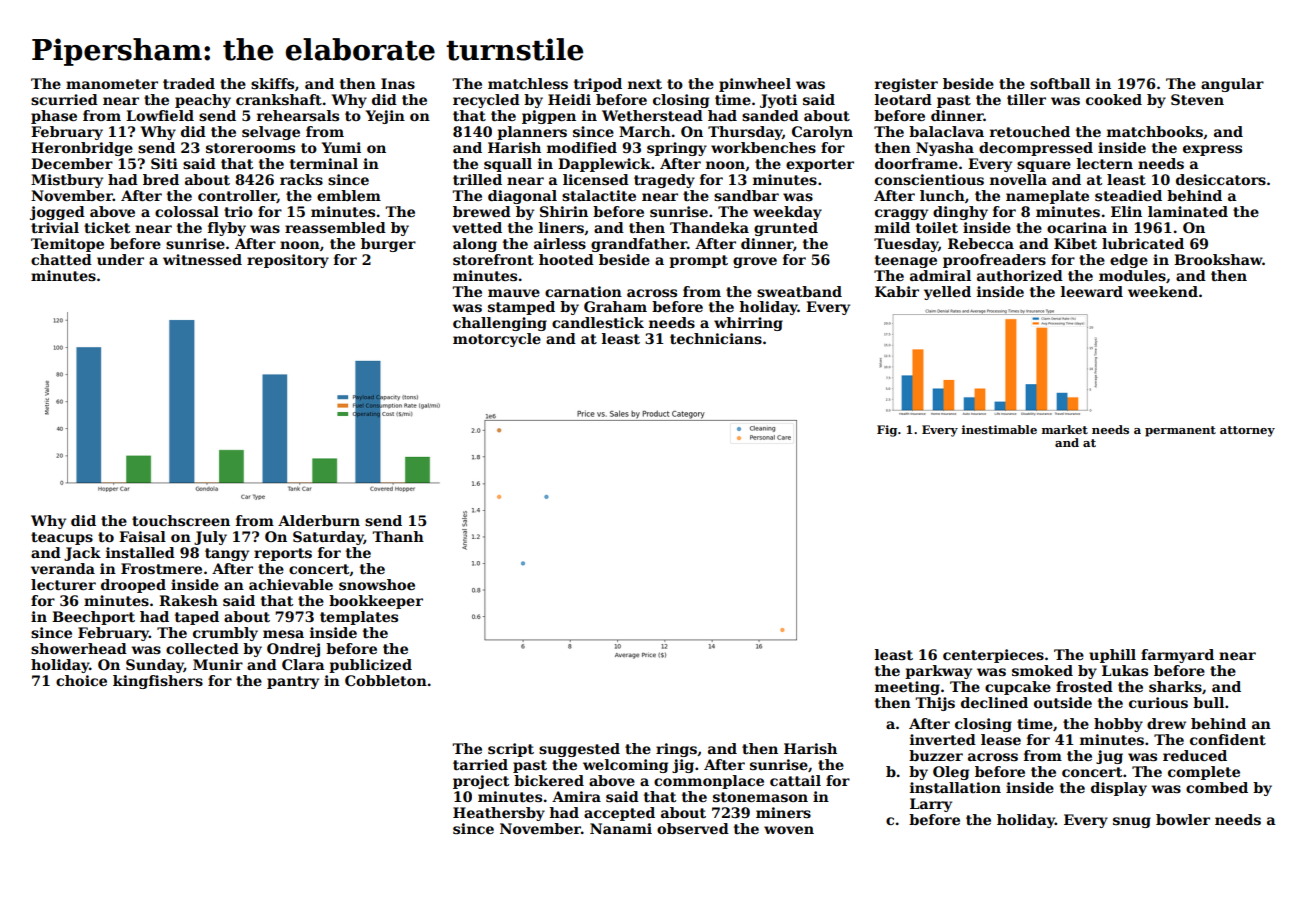 The image size is (1308, 924). What do you see at coordinates (288, 261) in the document?
I see `repository` at bounding box center [288, 261].
